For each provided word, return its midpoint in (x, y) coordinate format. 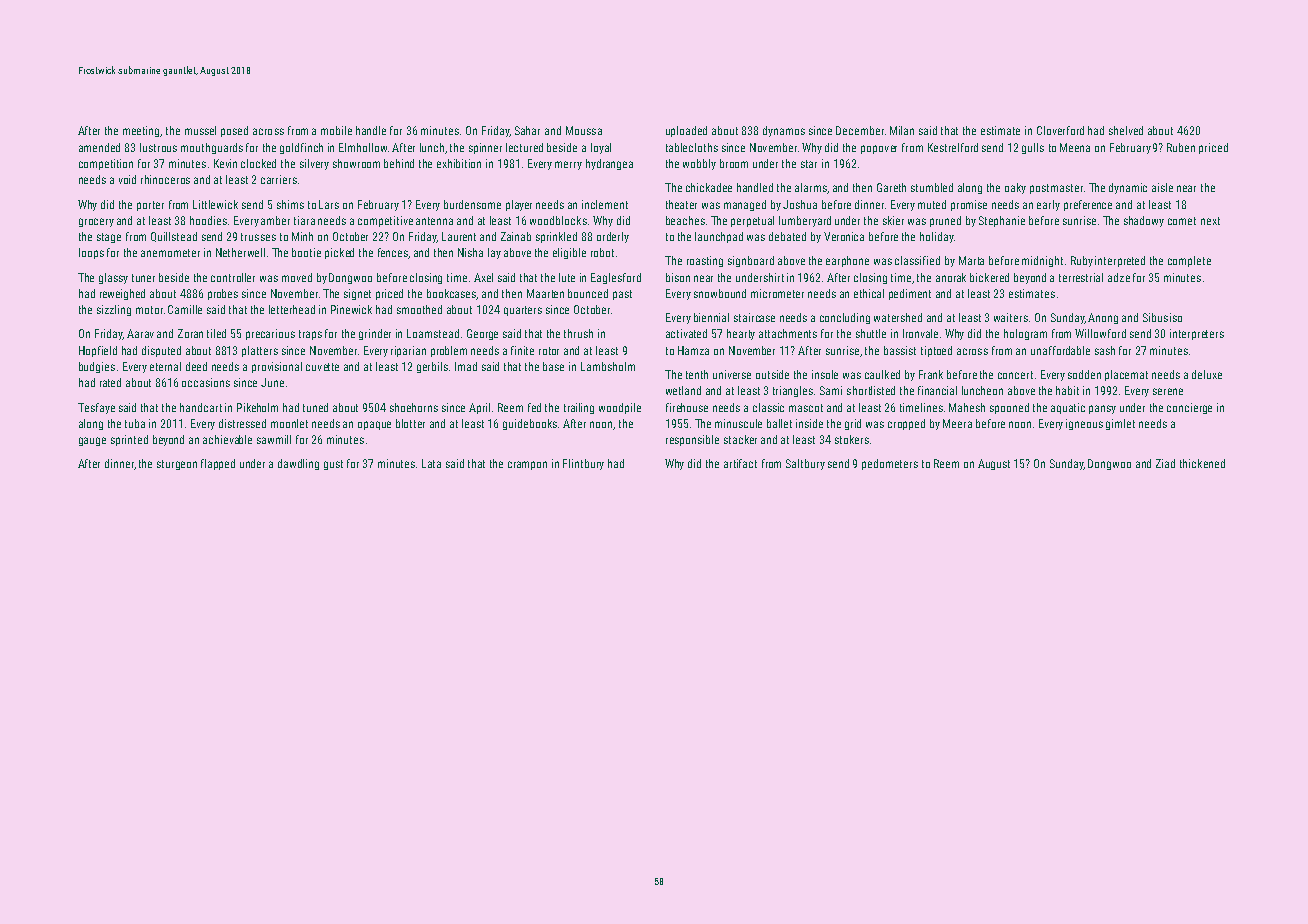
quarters (523, 311)
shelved (1126, 130)
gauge (92, 441)
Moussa (584, 130)
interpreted (1120, 261)
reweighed (122, 294)
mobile (336, 130)
